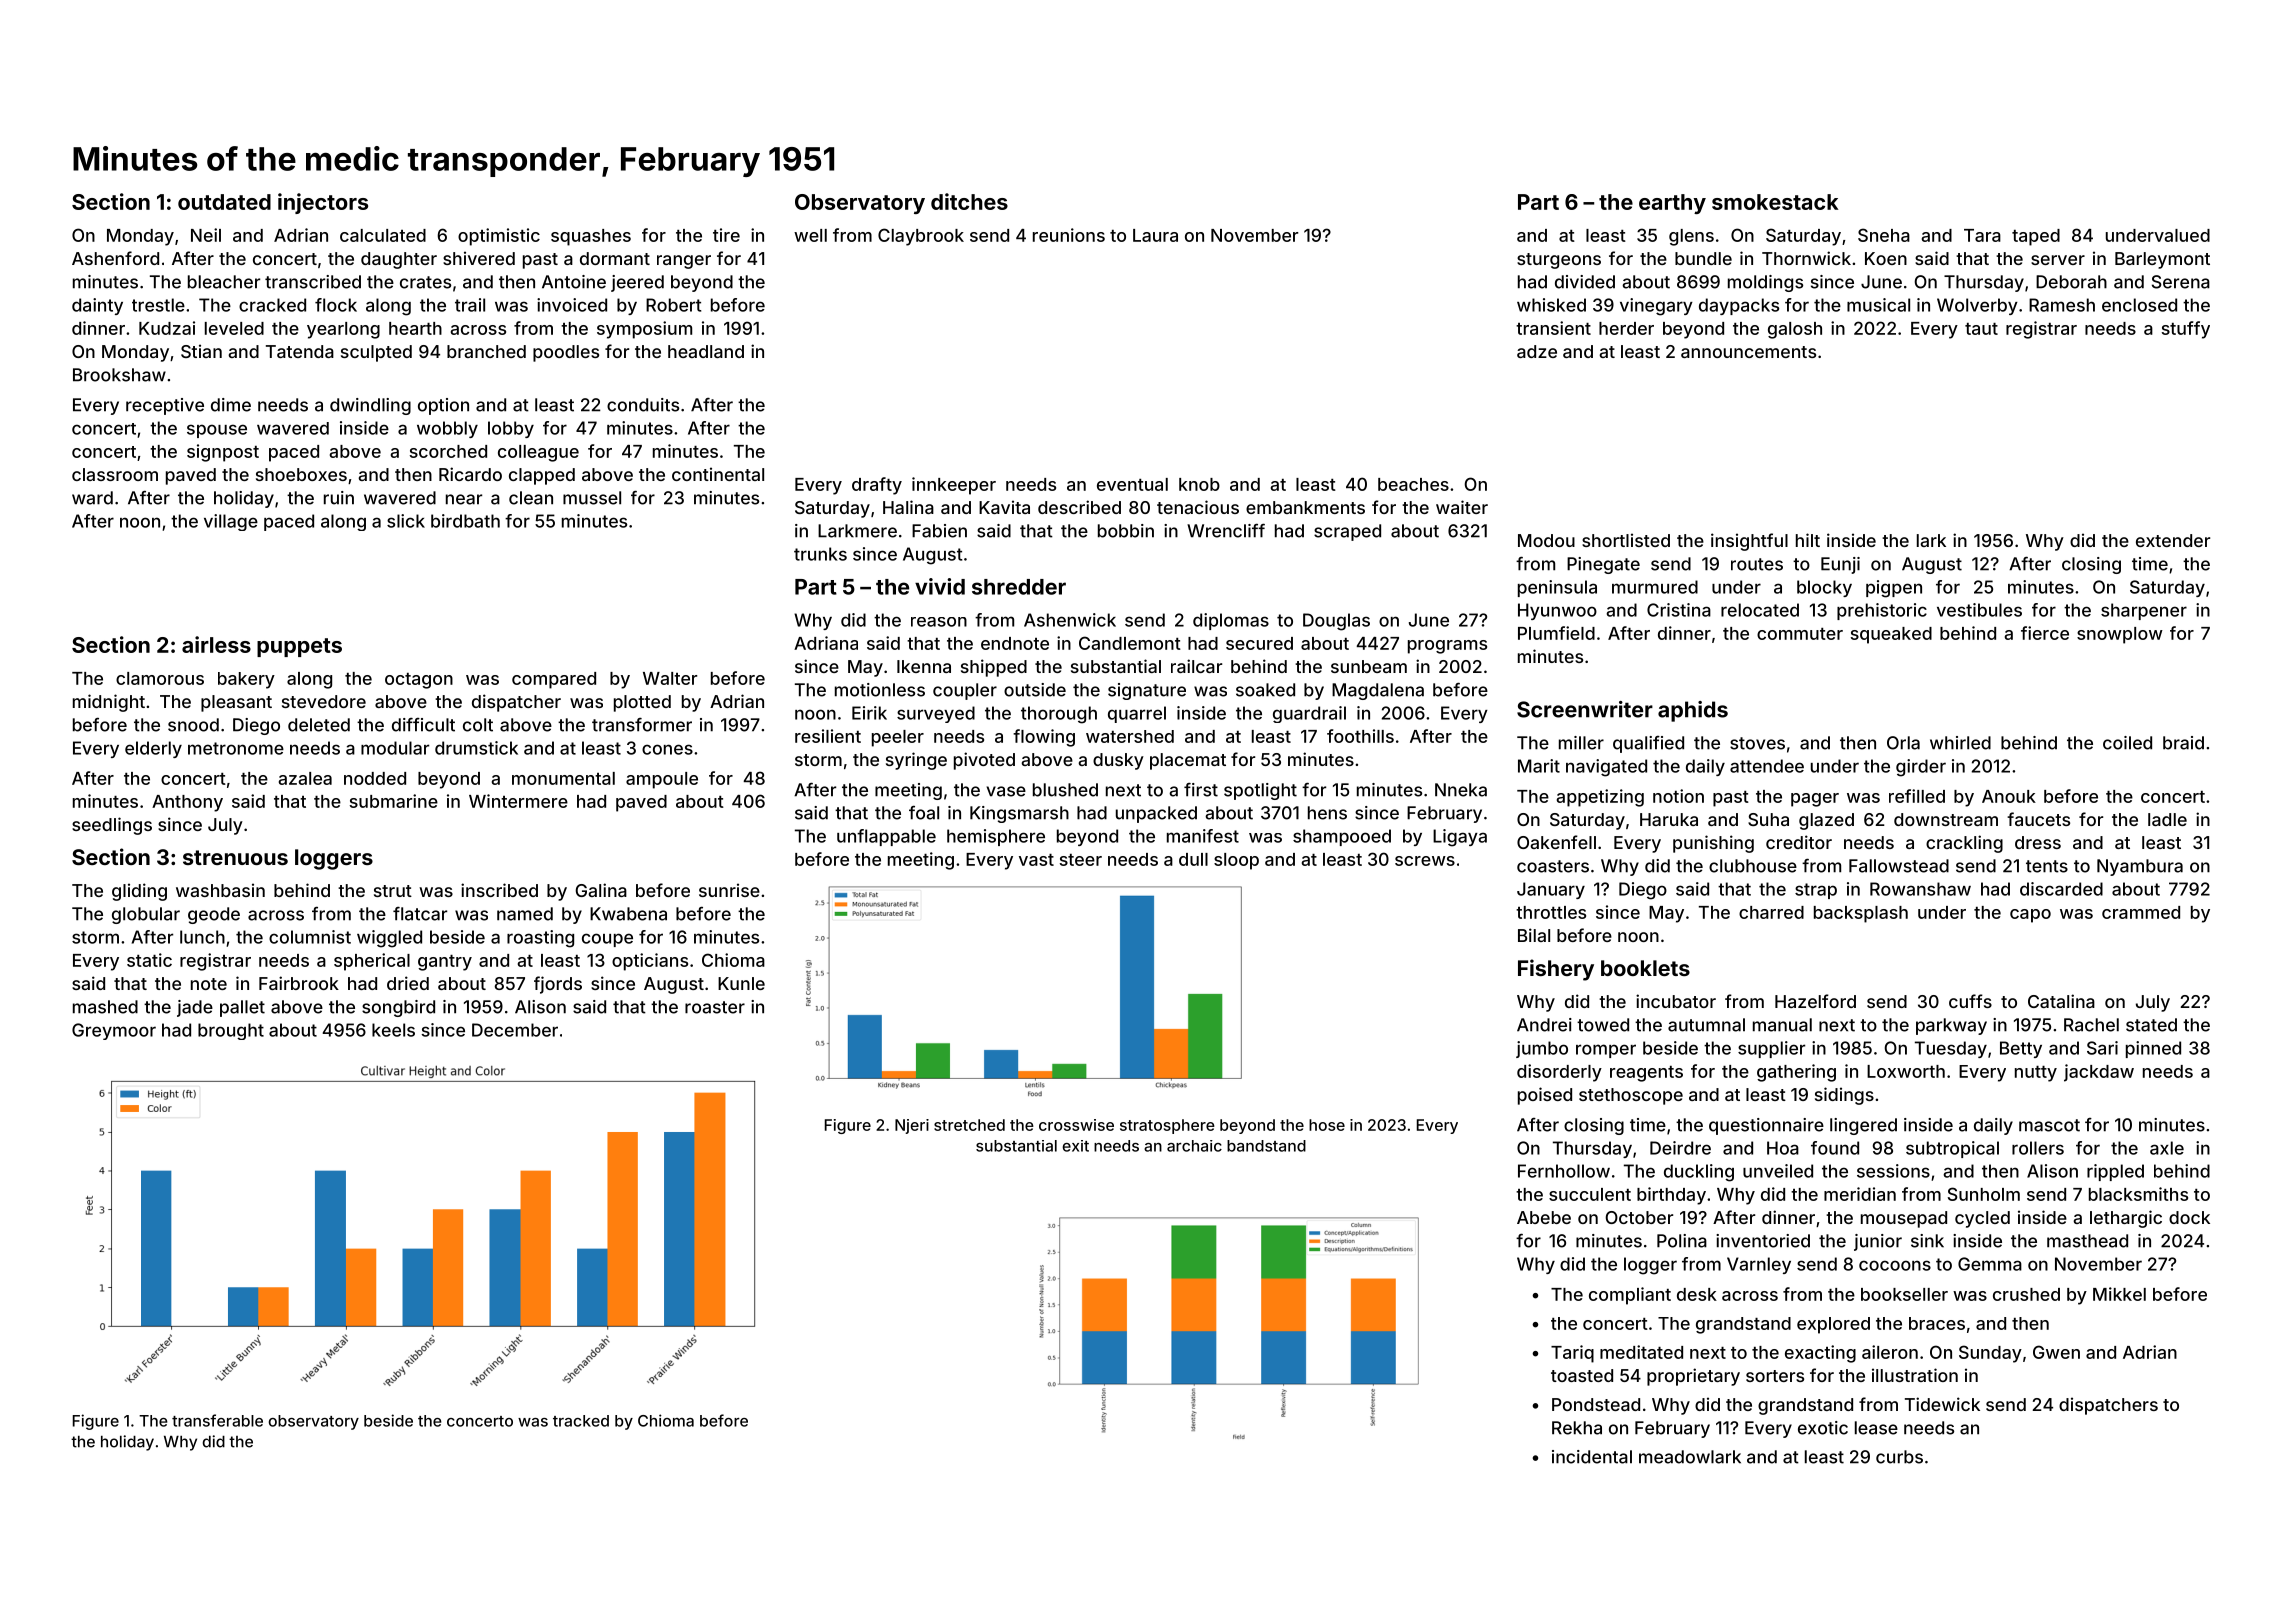 The height and width of the screenshot is (1614, 2282). What do you see at coordinates (393, 1030) in the screenshot?
I see `keels` at bounding box center [393, 1030].
